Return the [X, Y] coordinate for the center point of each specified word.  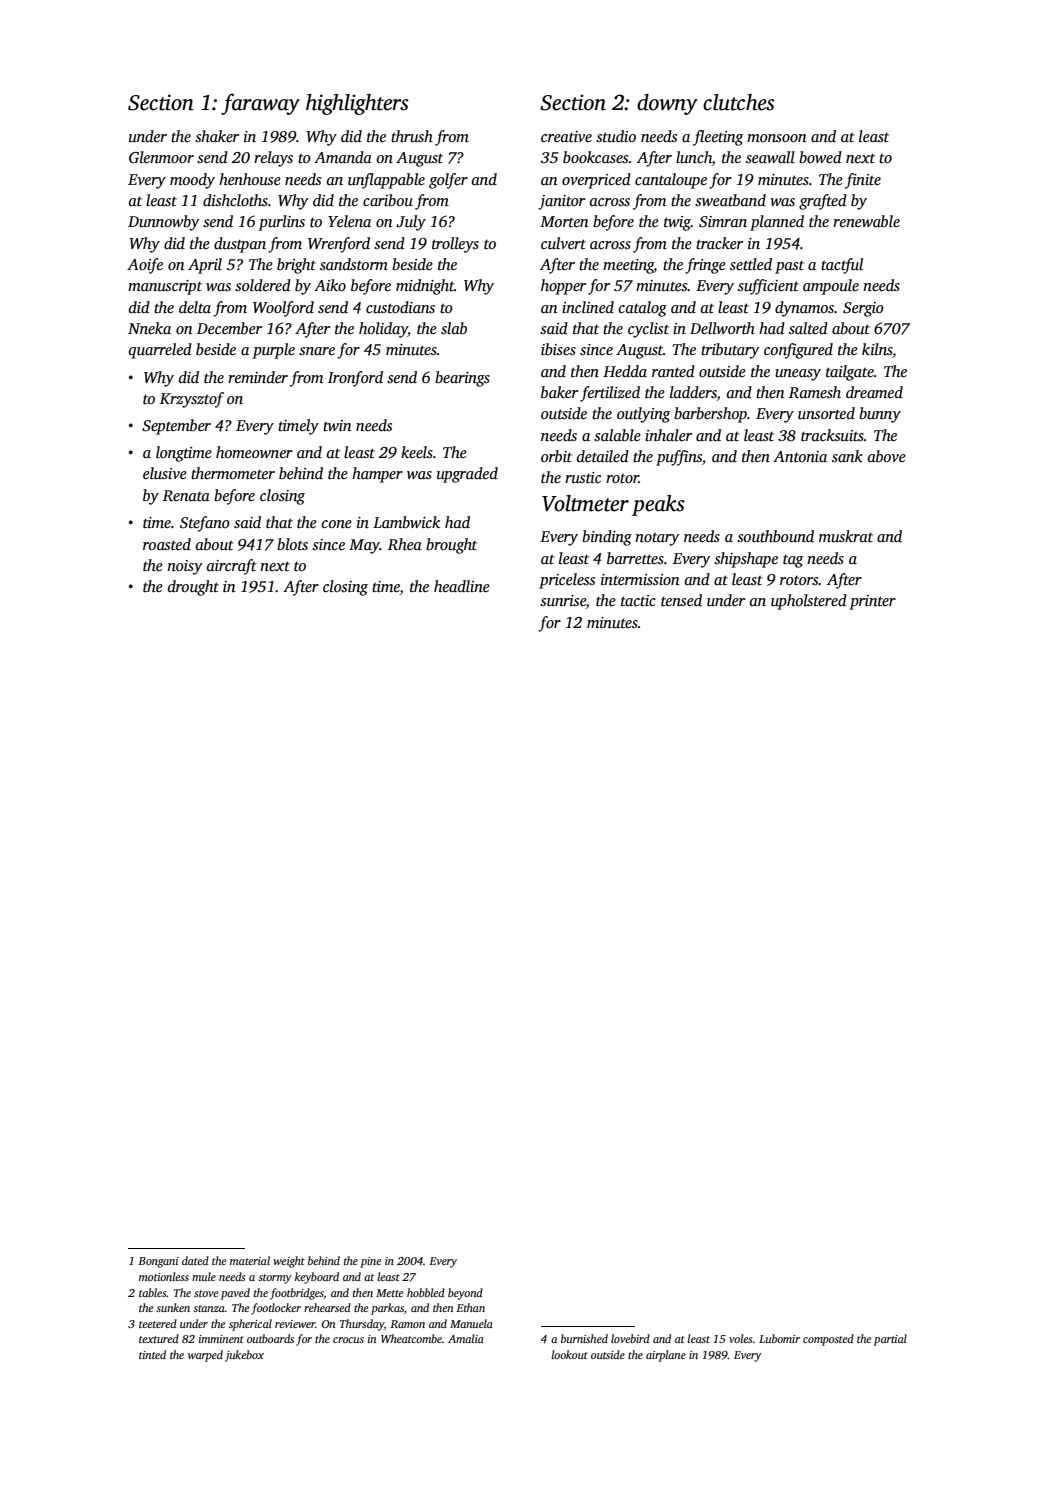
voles [740, 1338]
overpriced [596, 181]
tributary [730, 351]
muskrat [846, 536]
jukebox [244, 1356]
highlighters [357, 104]
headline [462, 586]
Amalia [466, 1338]
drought [193, 588]
